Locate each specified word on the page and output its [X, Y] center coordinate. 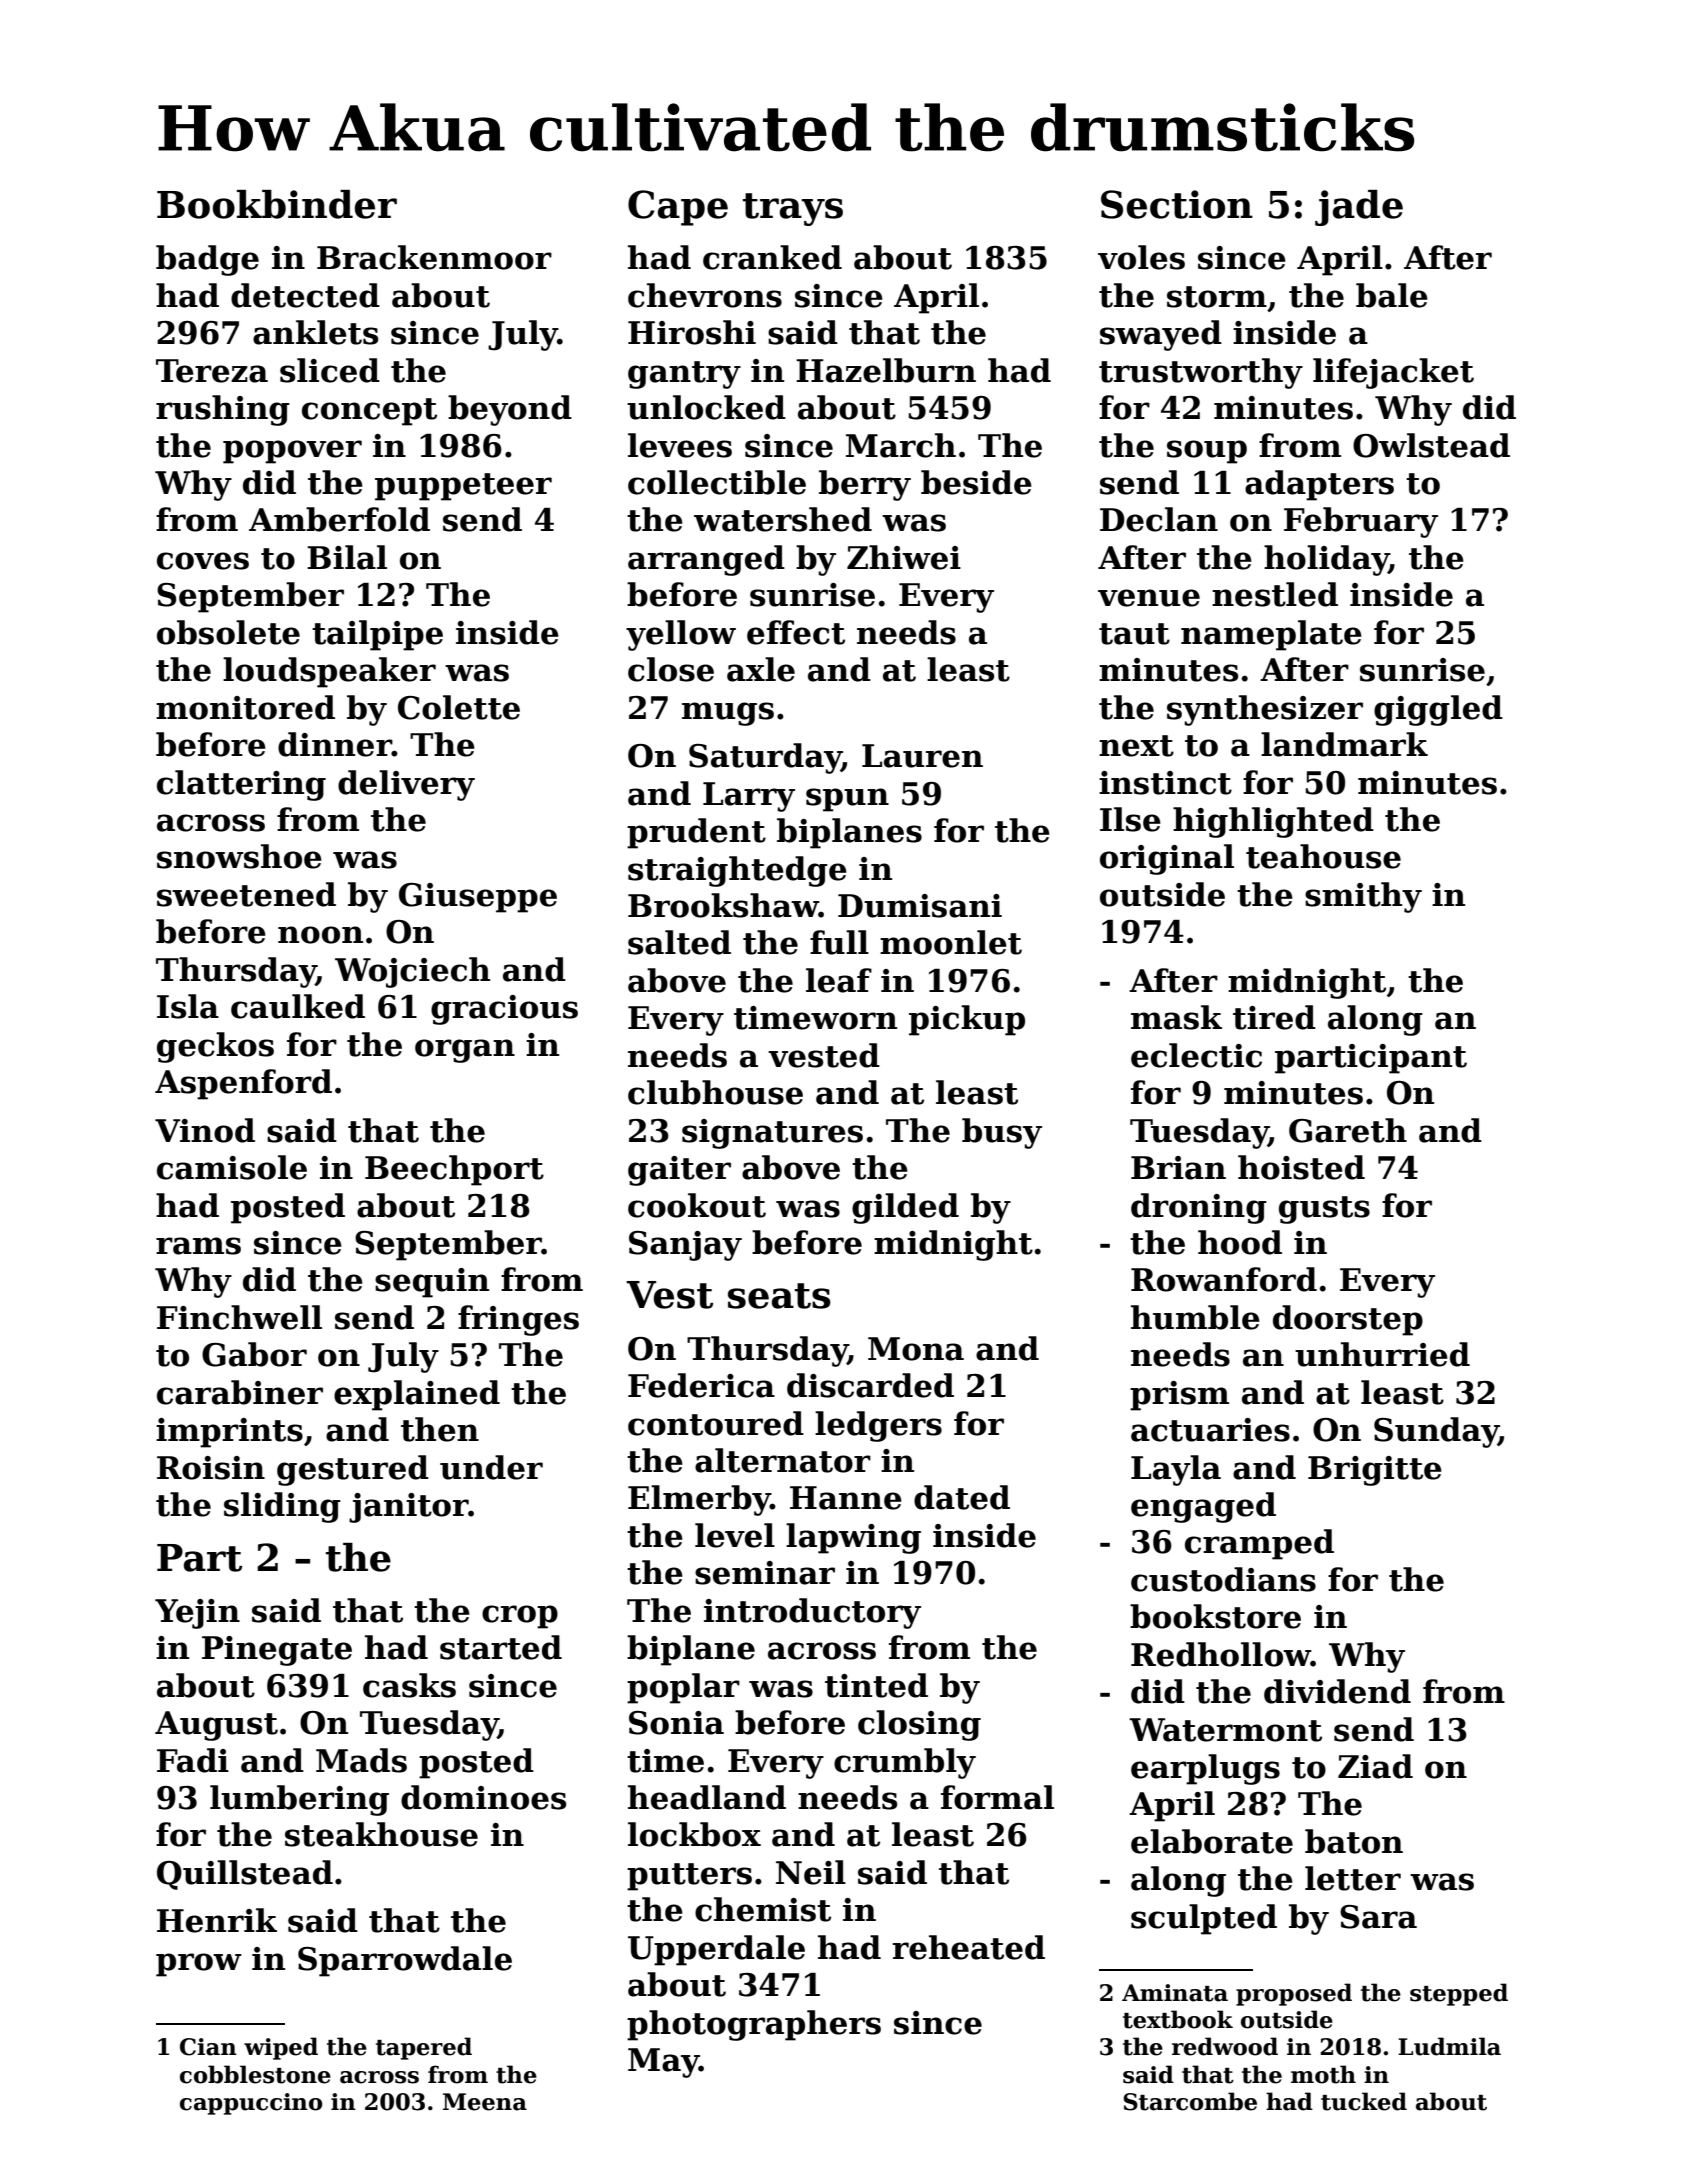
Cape [678, 208]
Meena [485, 2102]
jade [1359, 208]
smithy [1363, 897]
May [663, 2063]
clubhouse [715, 1092]
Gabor [254, 1354]
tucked [1364, 2101]
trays [793, 209]
